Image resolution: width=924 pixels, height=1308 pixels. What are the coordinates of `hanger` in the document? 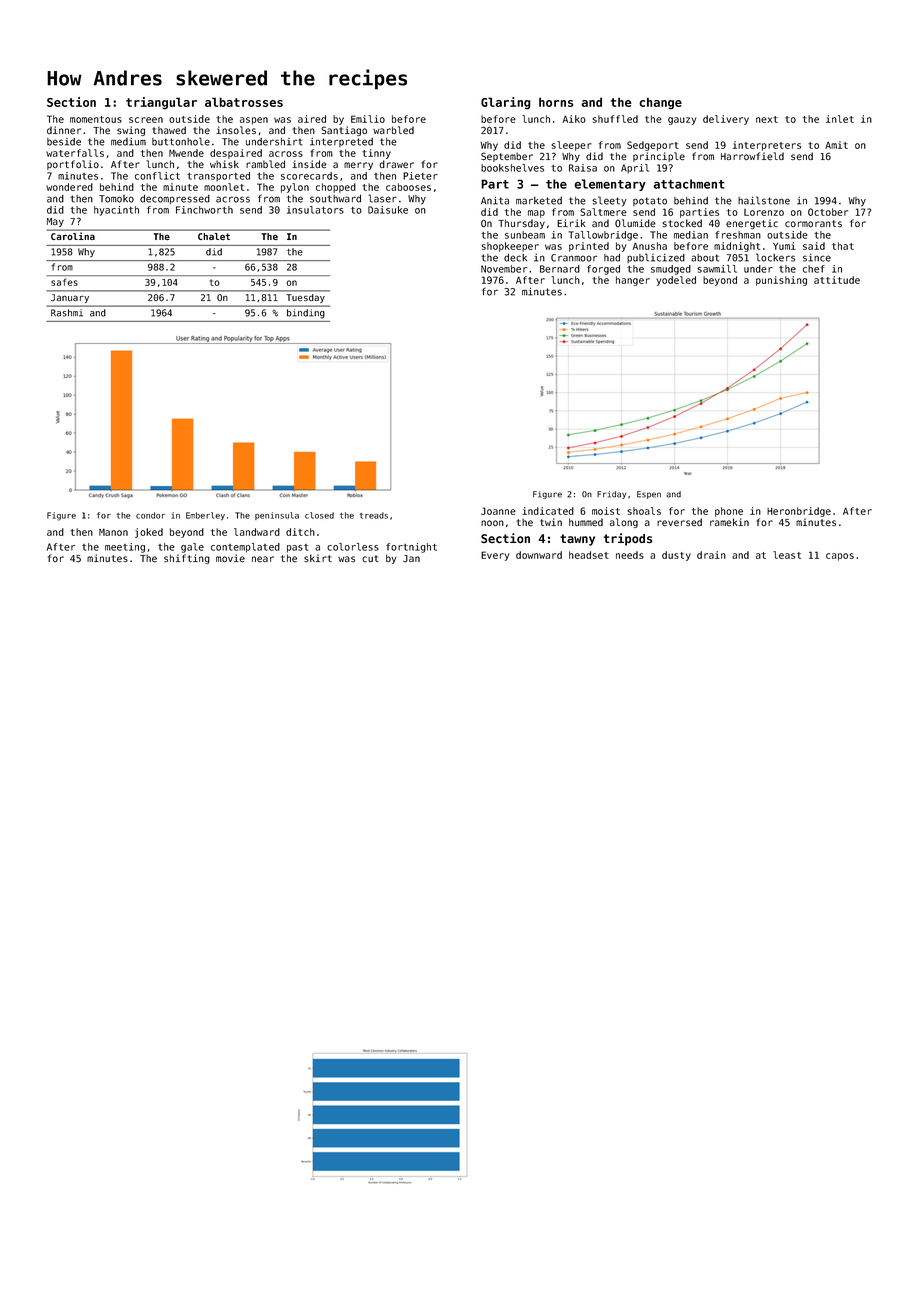 It's located at (633, 281).
